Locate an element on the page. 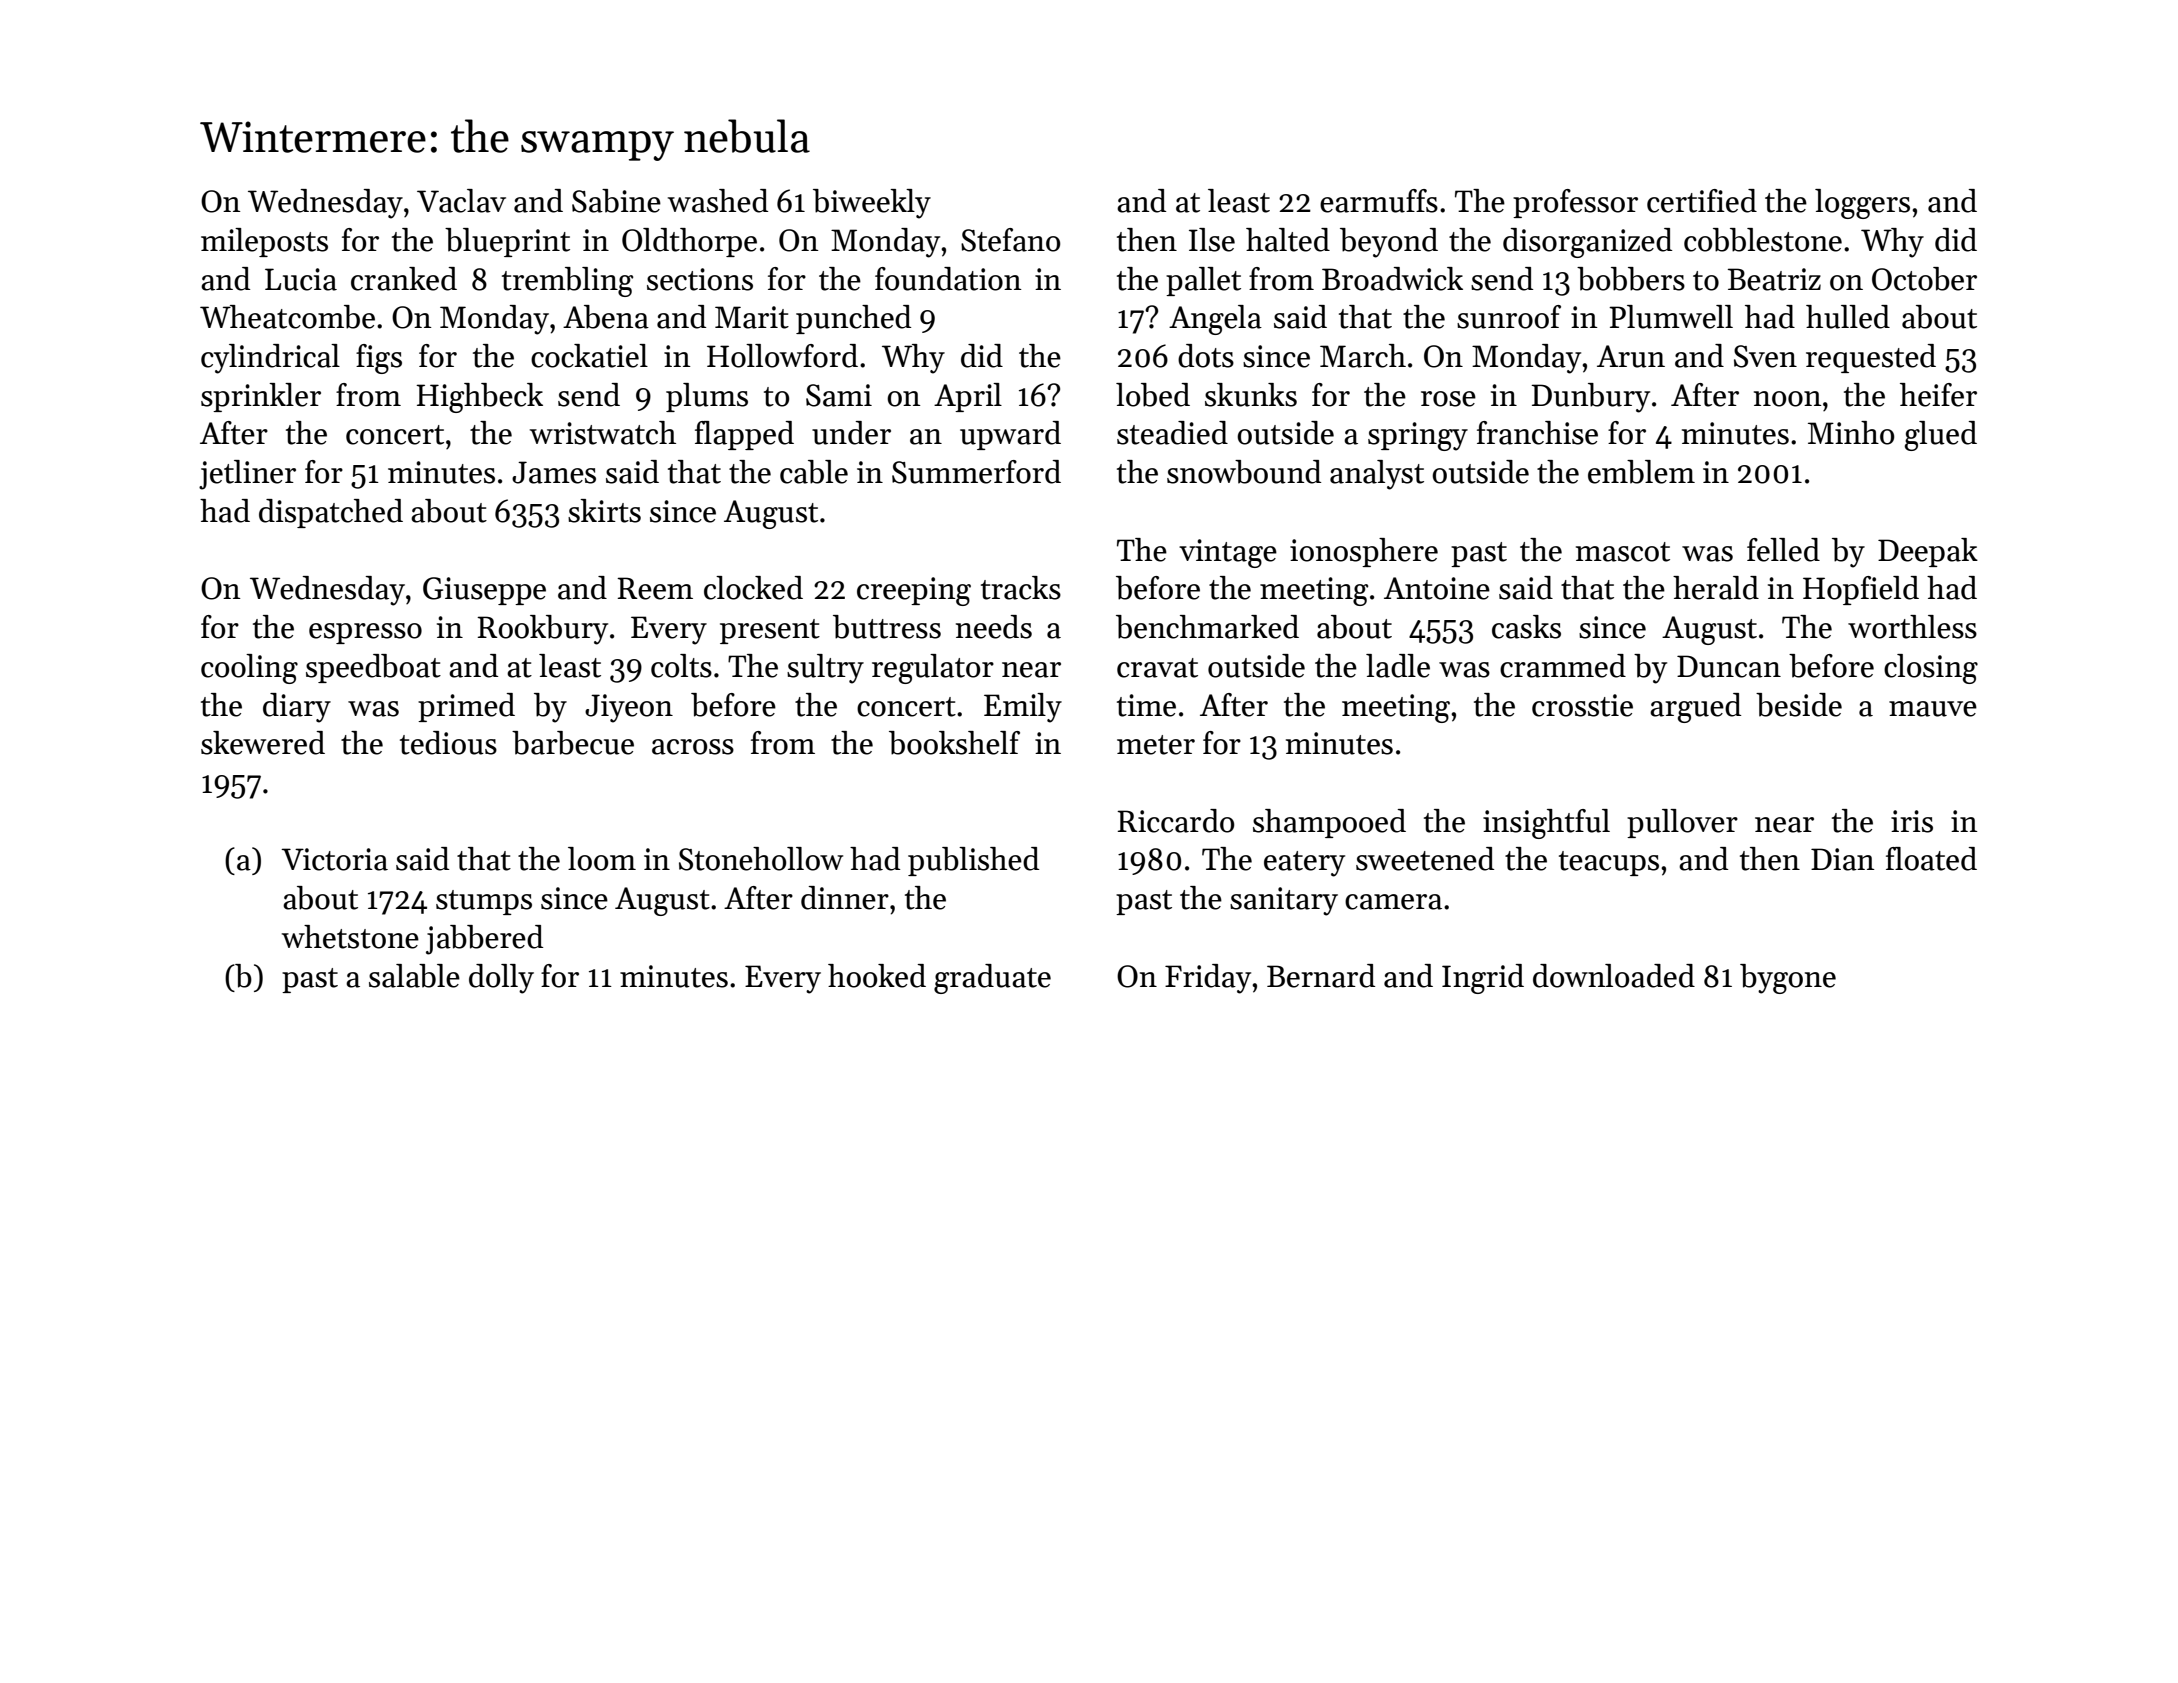 The image size is (2178, 1683). salable is located at coordinates (414, 976).
